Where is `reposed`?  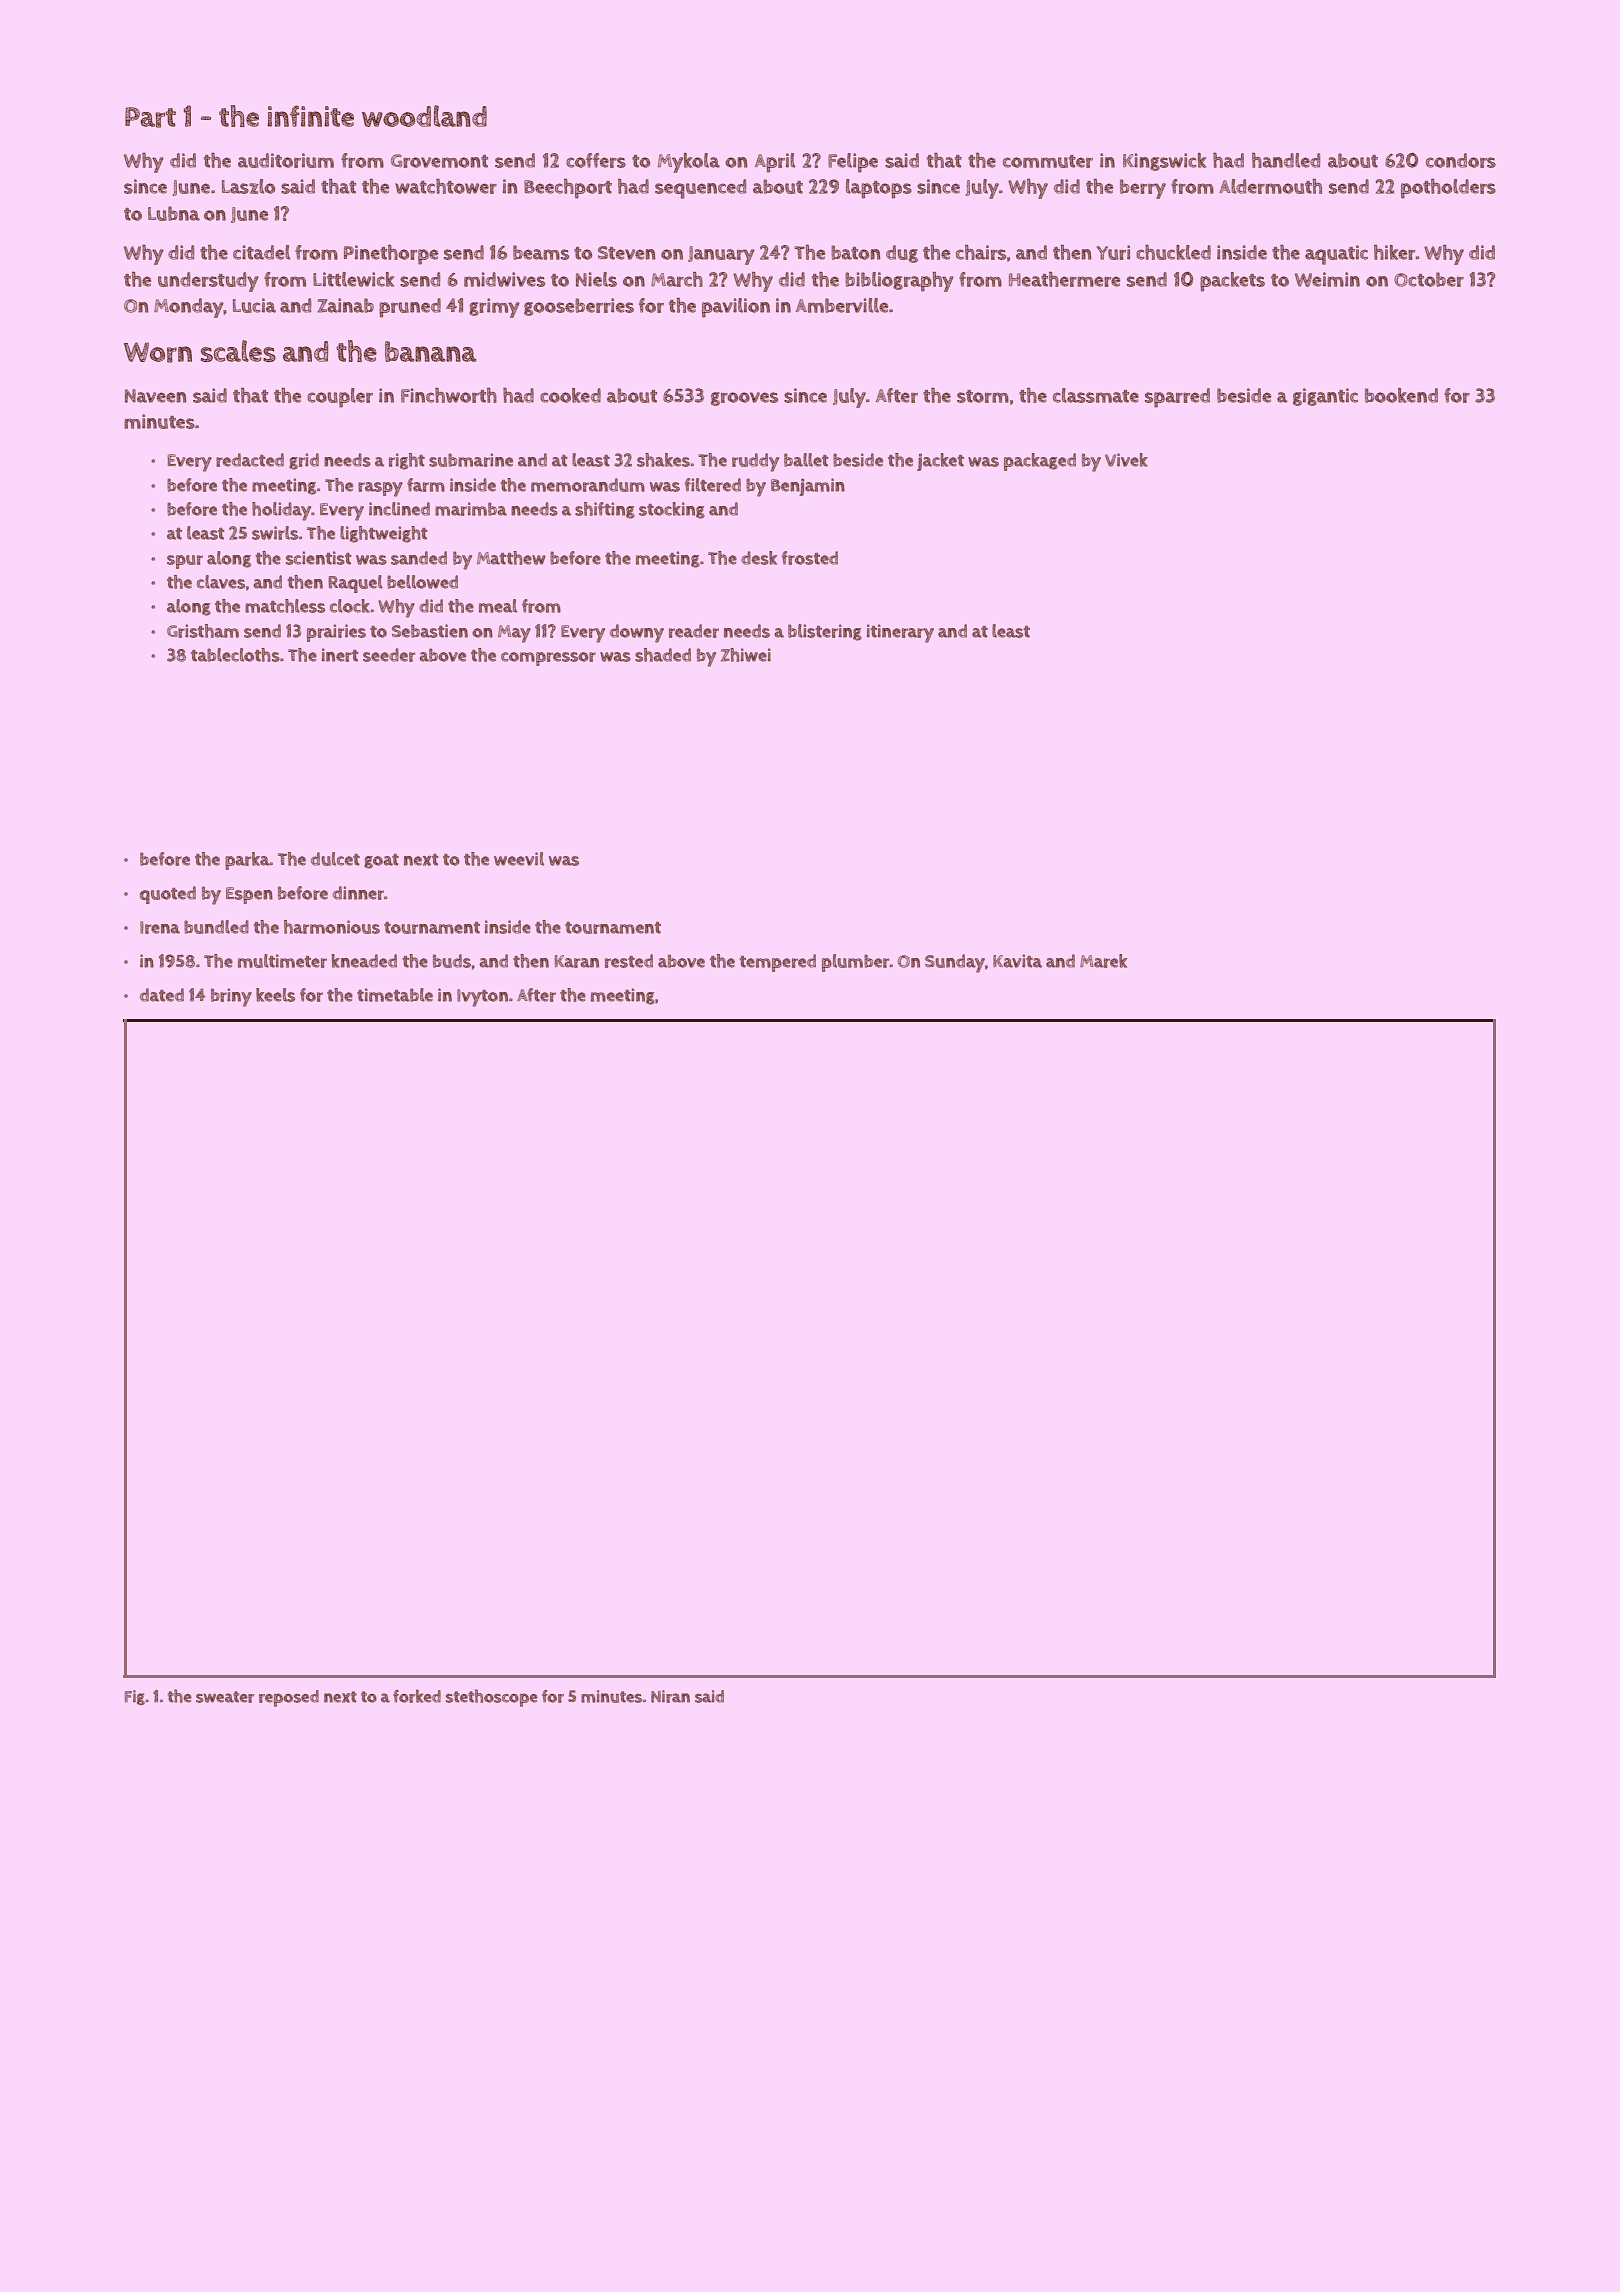
reposed is located at coordinates (289, 1698).
